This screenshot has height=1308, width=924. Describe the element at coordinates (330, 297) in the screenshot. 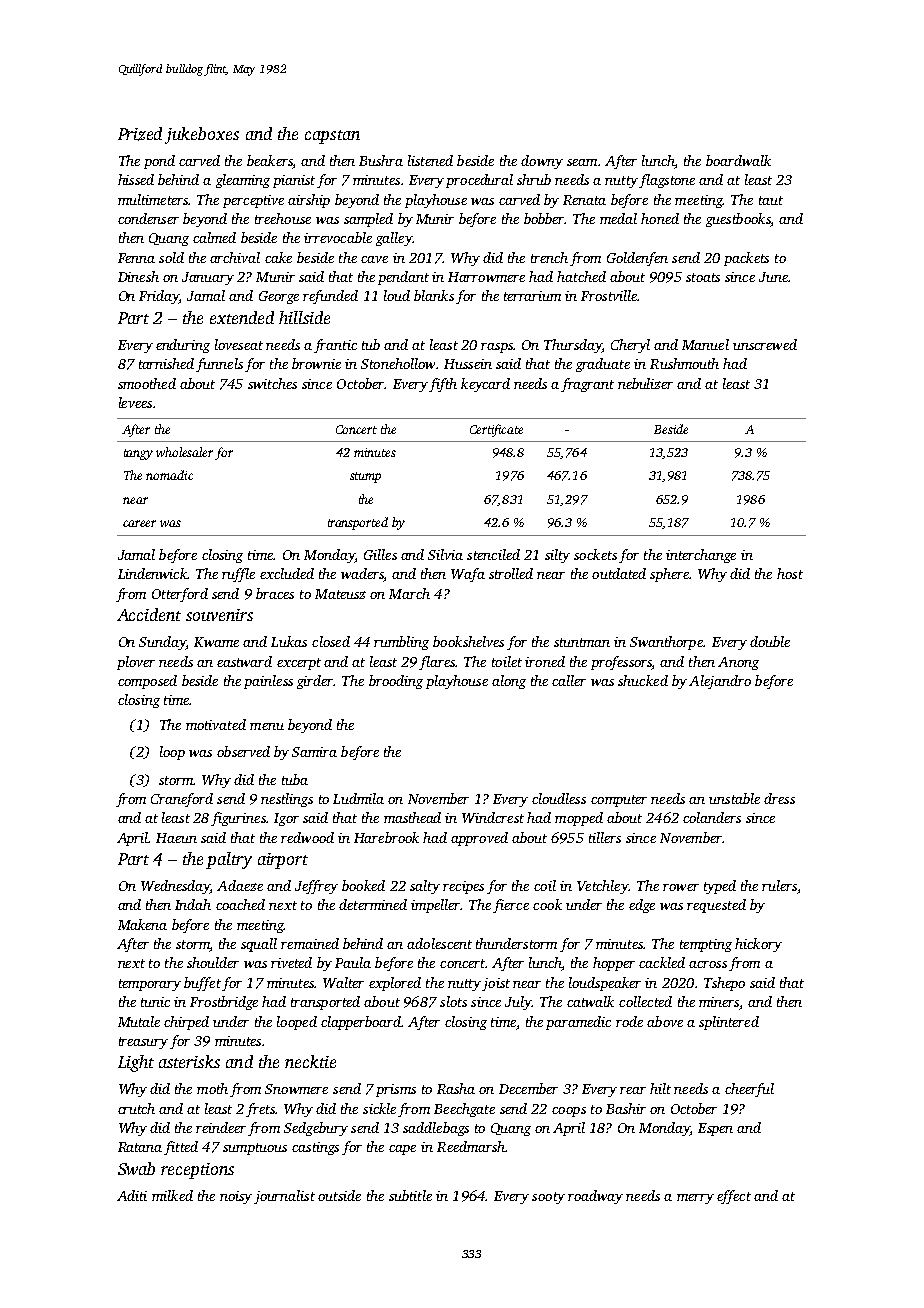

I see `refunded` at that location.
